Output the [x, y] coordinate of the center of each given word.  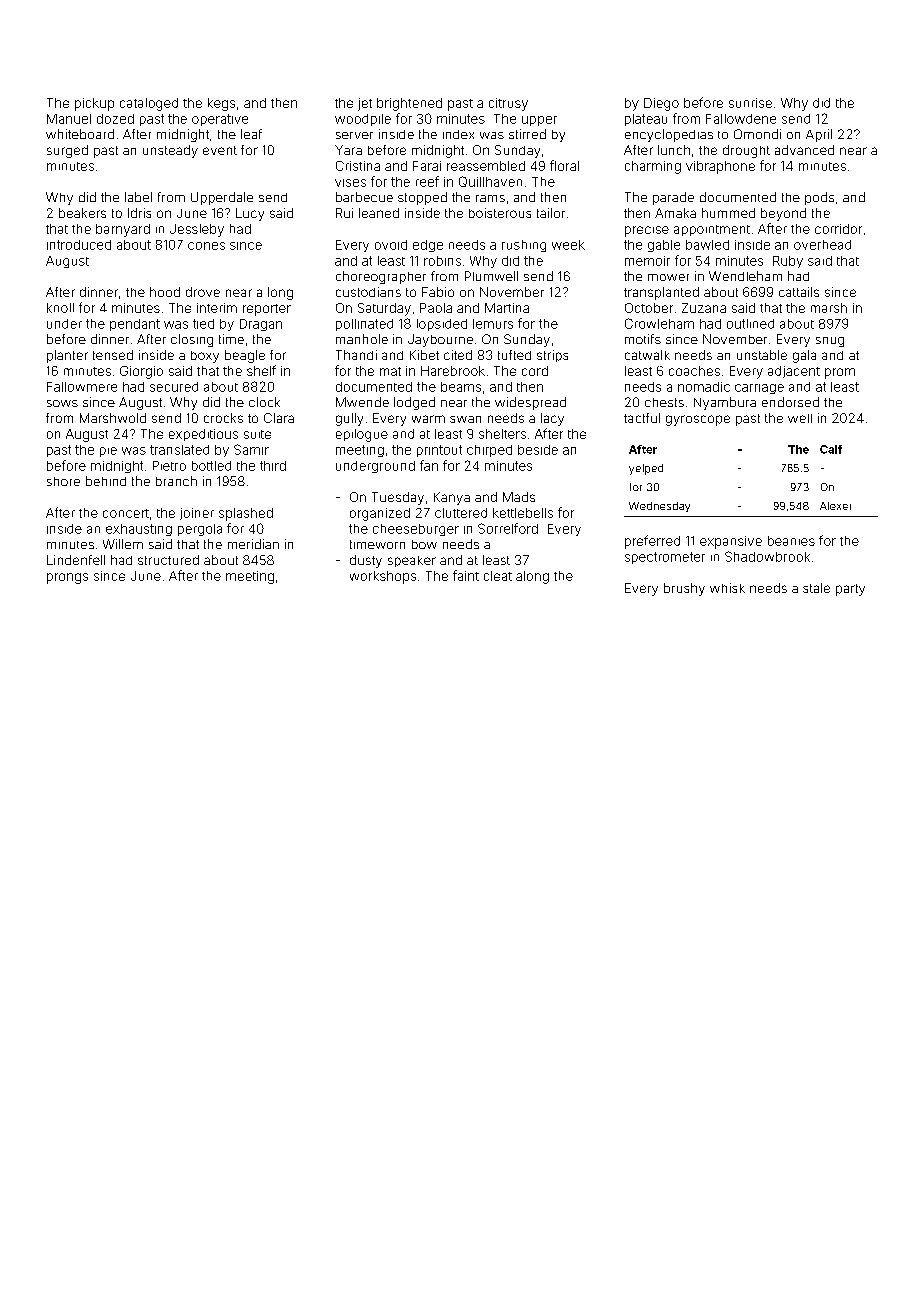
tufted [514, 355]
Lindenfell [76, 560]
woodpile [363, 120]
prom [840, 373]
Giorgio [141, 372]
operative [220, 120]
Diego [661, 104]
